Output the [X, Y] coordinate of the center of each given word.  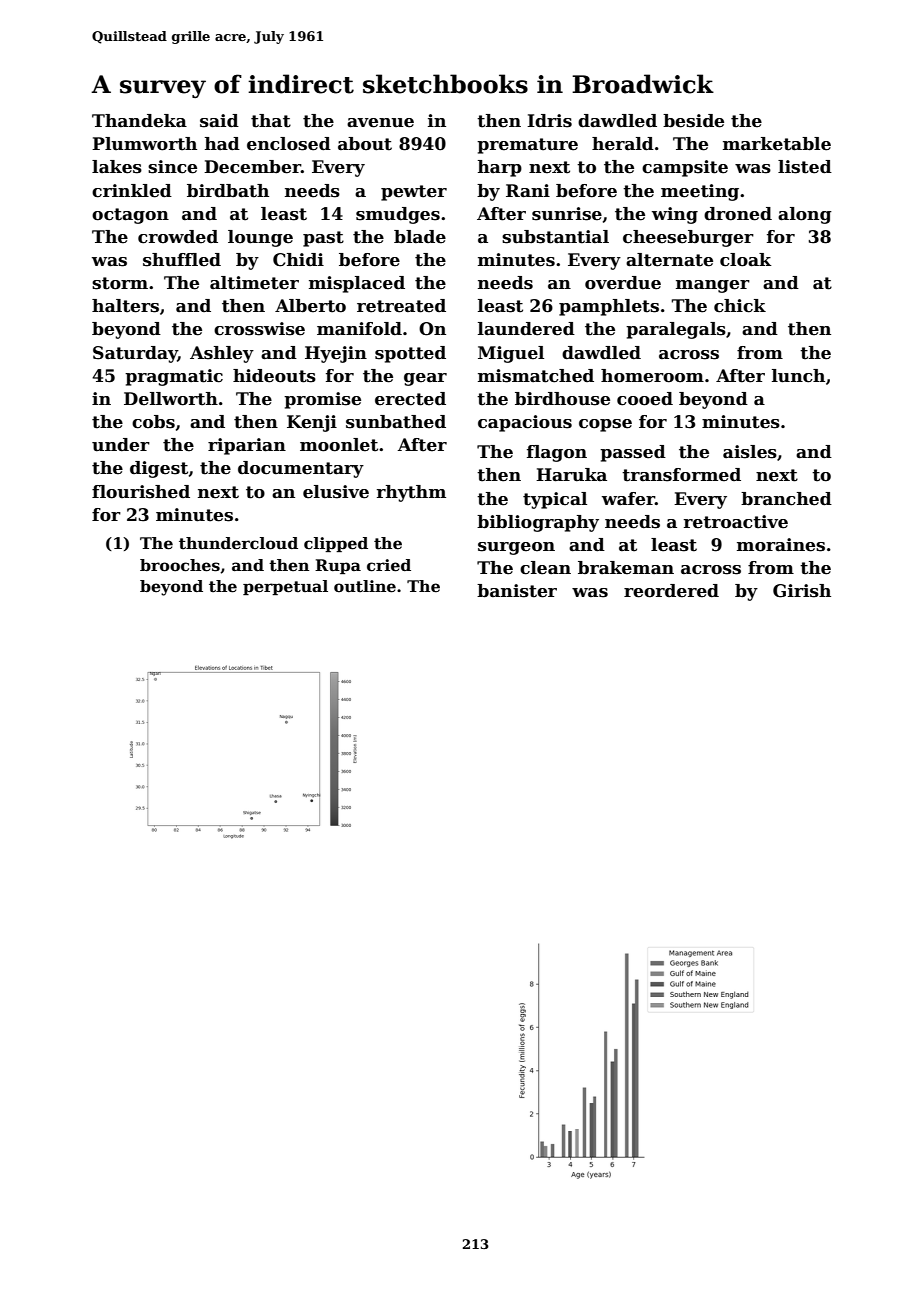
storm [120, 283]
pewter [414, 193]
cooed [645, 399]
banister [517, 591]
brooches [180, 565]
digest [159, 469]
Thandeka [139, 121]
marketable [777, 144]
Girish [802, 591]
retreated [401, 306]
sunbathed [396, 422]
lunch [798, 376]
